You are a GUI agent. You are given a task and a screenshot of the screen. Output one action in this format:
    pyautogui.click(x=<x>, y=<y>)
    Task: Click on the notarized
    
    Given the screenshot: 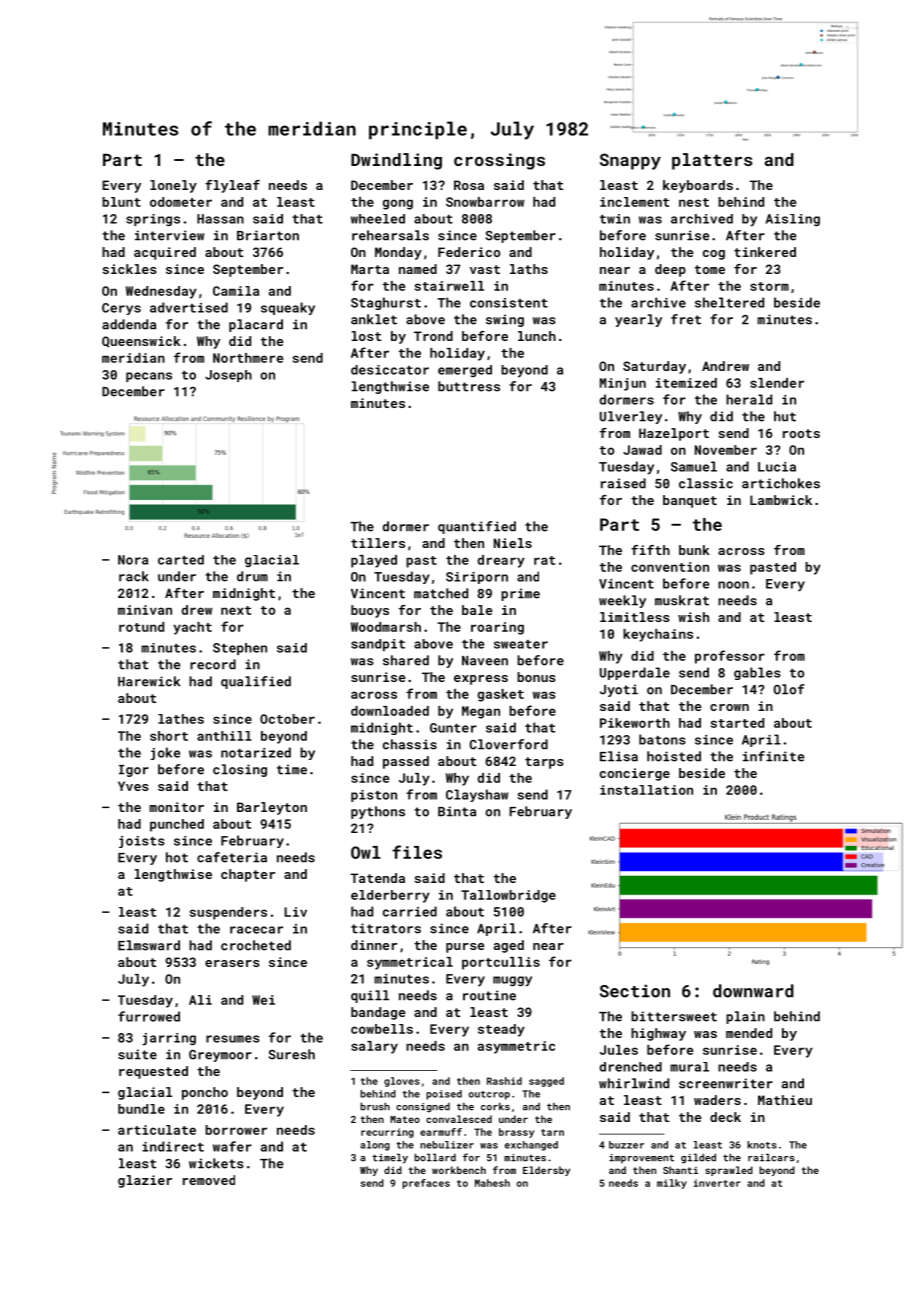 What is the action you would take?
    pyautogui.click(x=256, y=752)
